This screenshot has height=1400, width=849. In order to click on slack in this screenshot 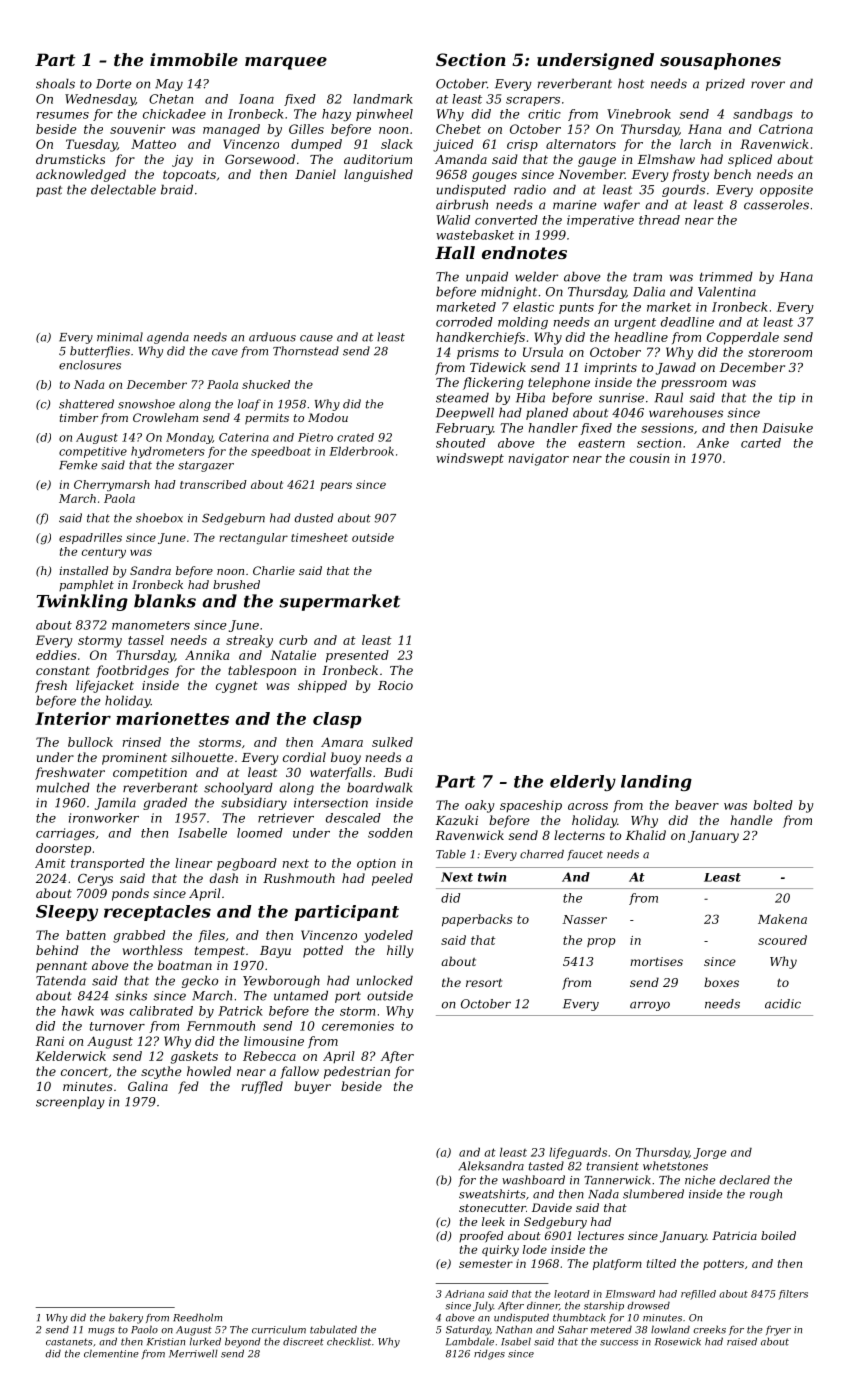, I will do `click(397, 144)`.
